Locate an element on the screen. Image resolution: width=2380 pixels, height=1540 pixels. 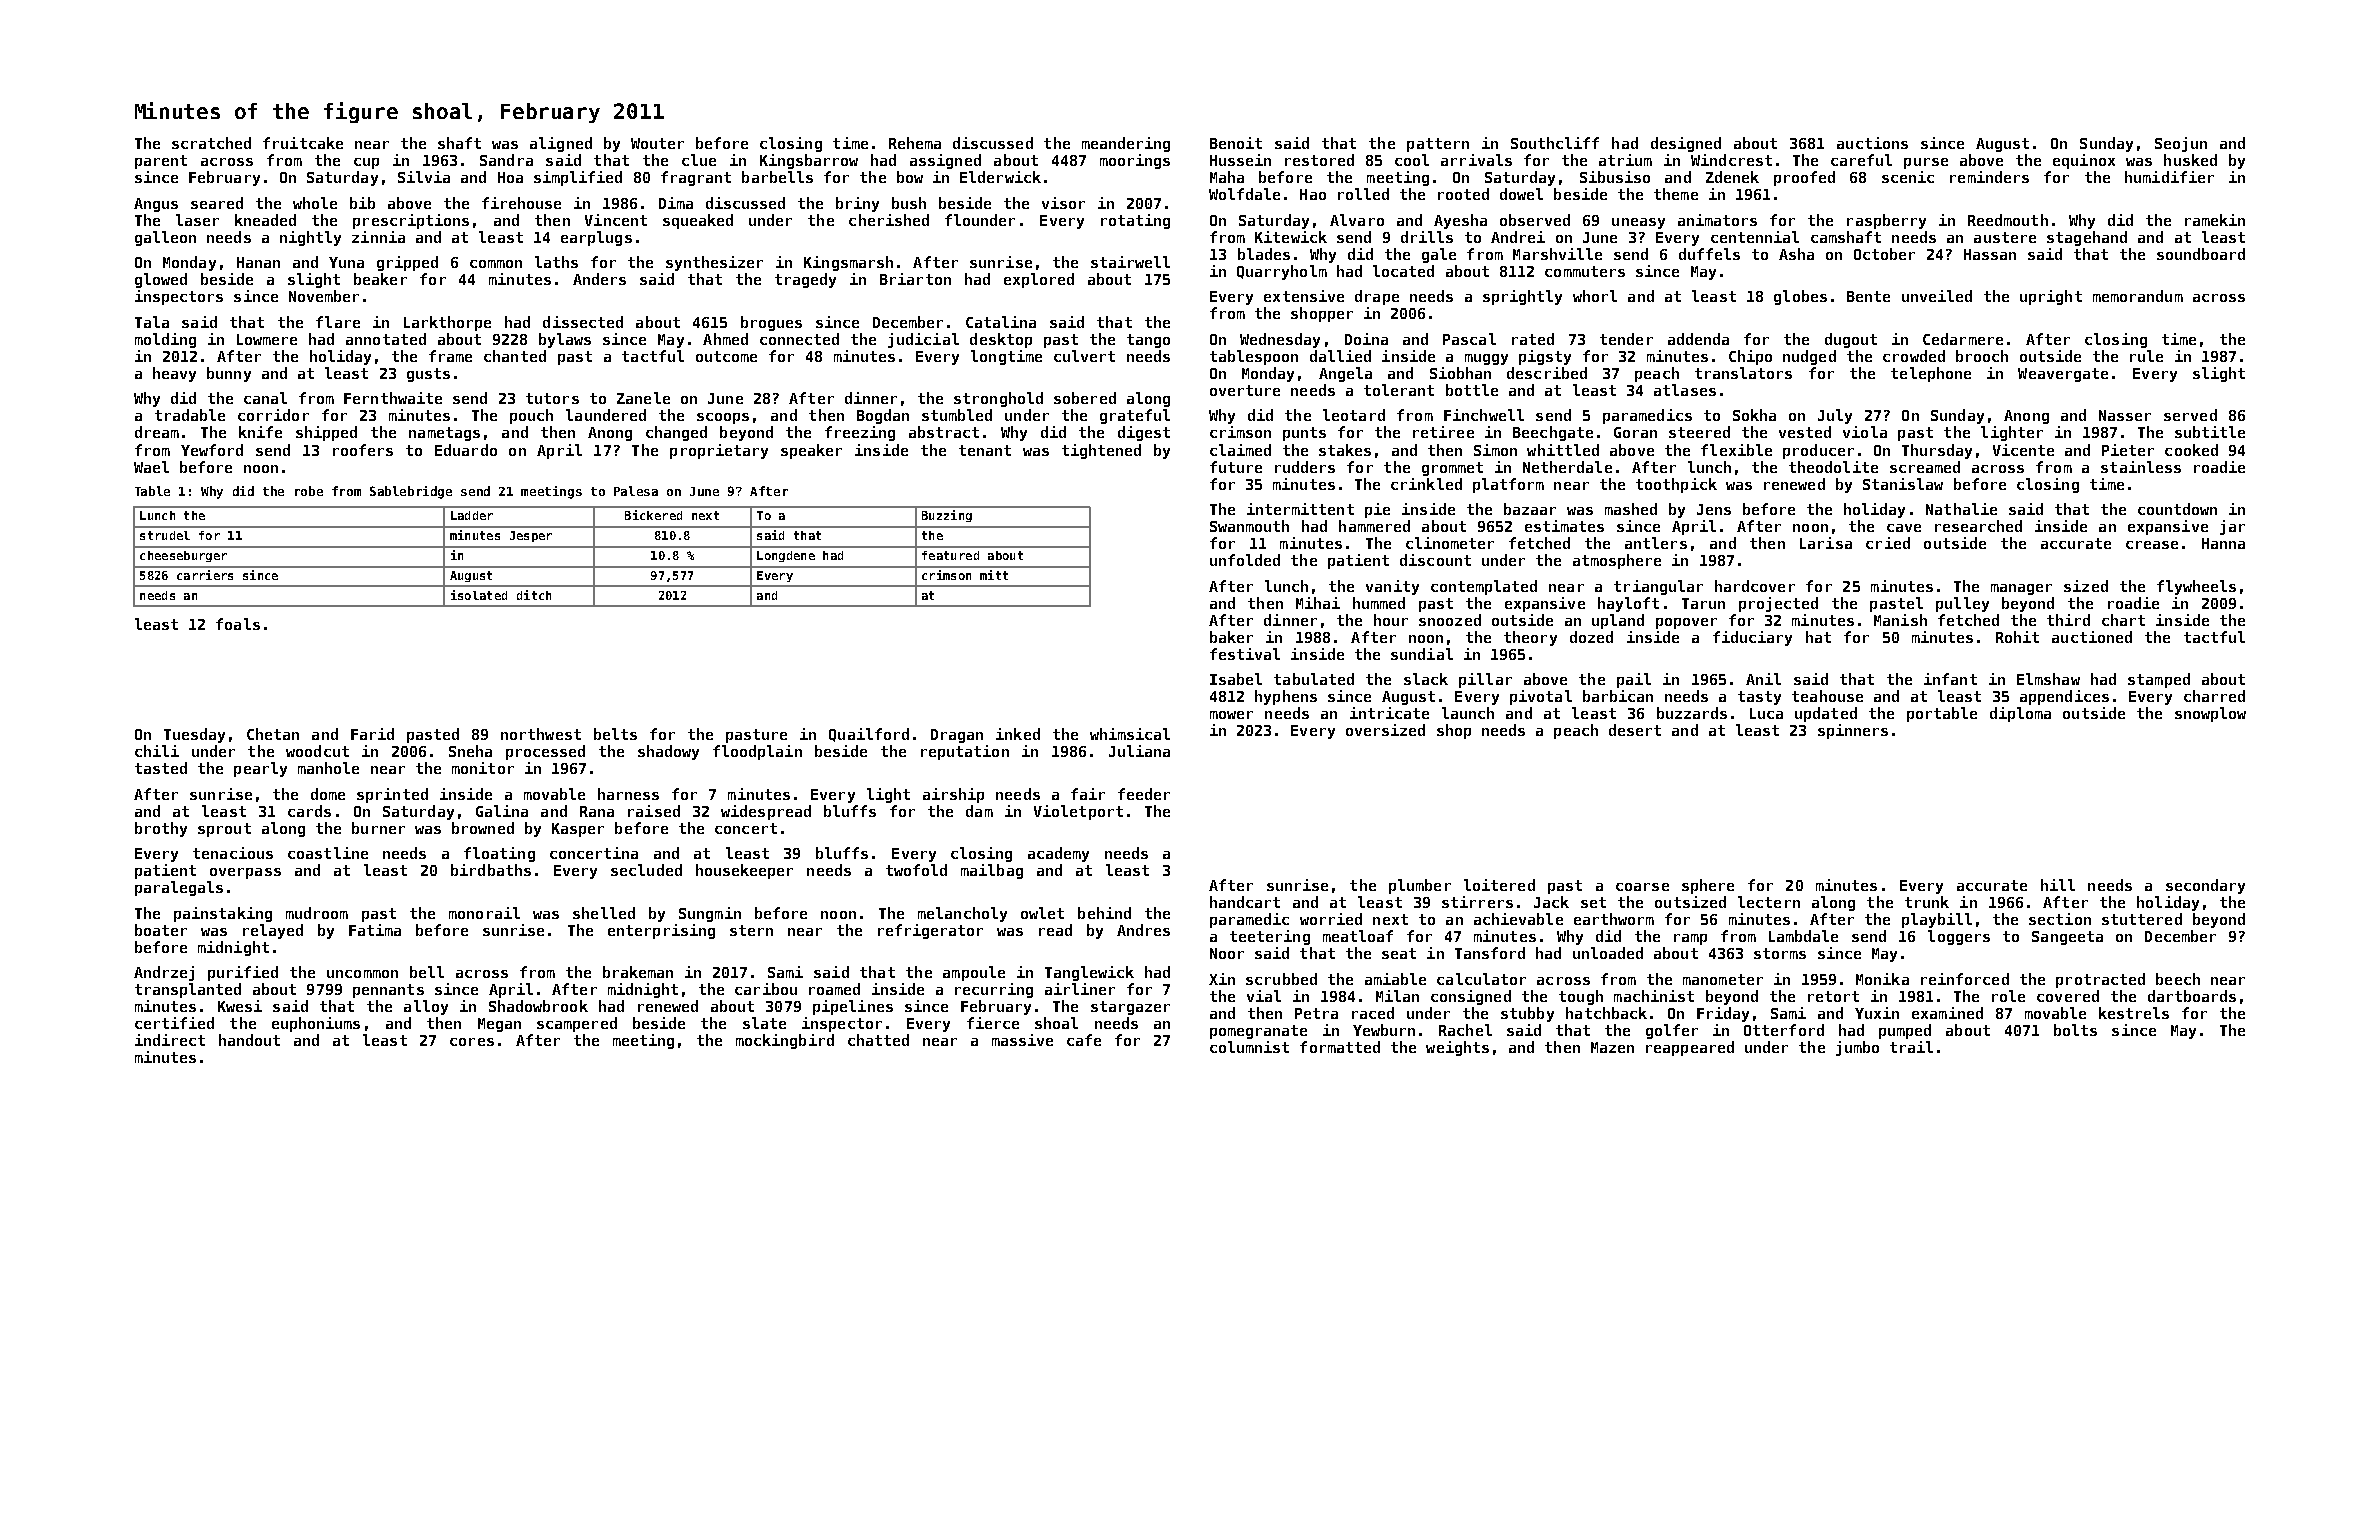
Quailford is located at coordinates (869, 735).
